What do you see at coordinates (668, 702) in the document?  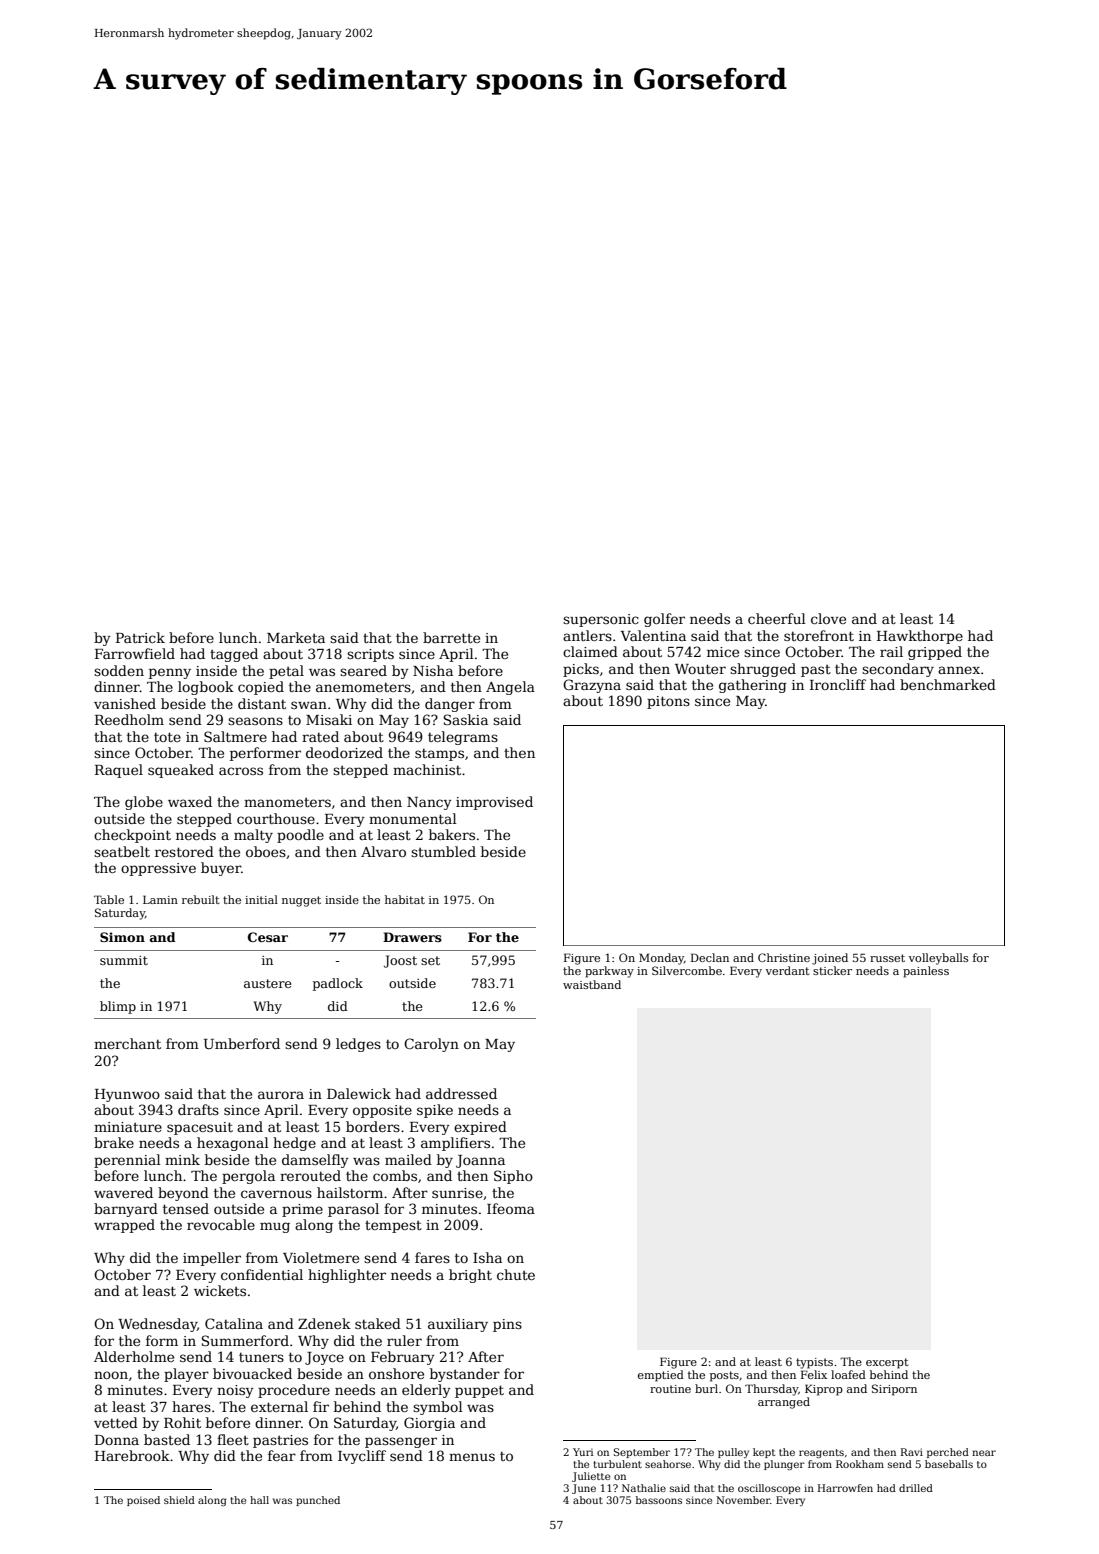 I see `pitons` at bounding box center [668, 702].
